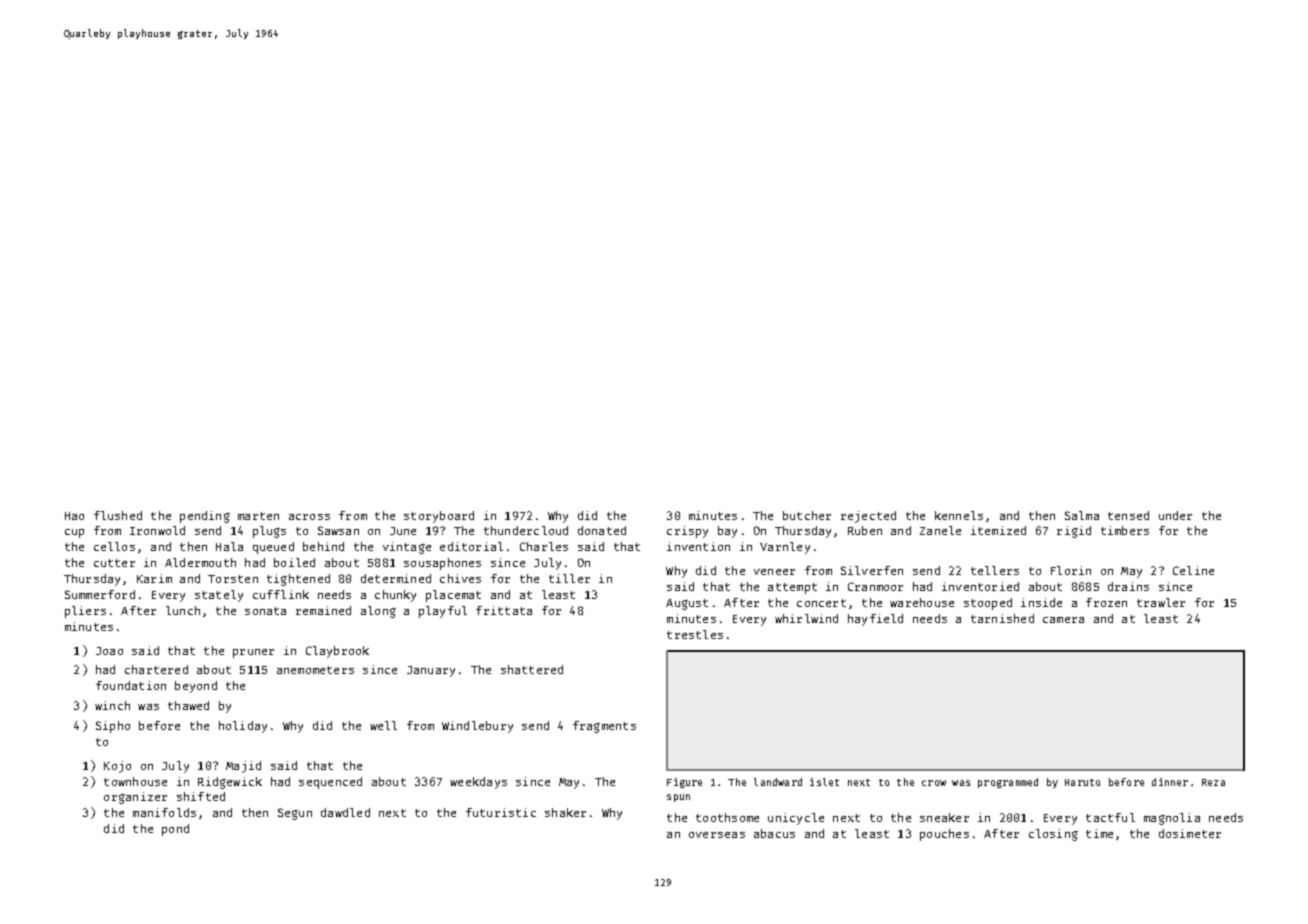  Describe the element at coordinates (1002, 618) in the image. I see `tarnished` at that location.
